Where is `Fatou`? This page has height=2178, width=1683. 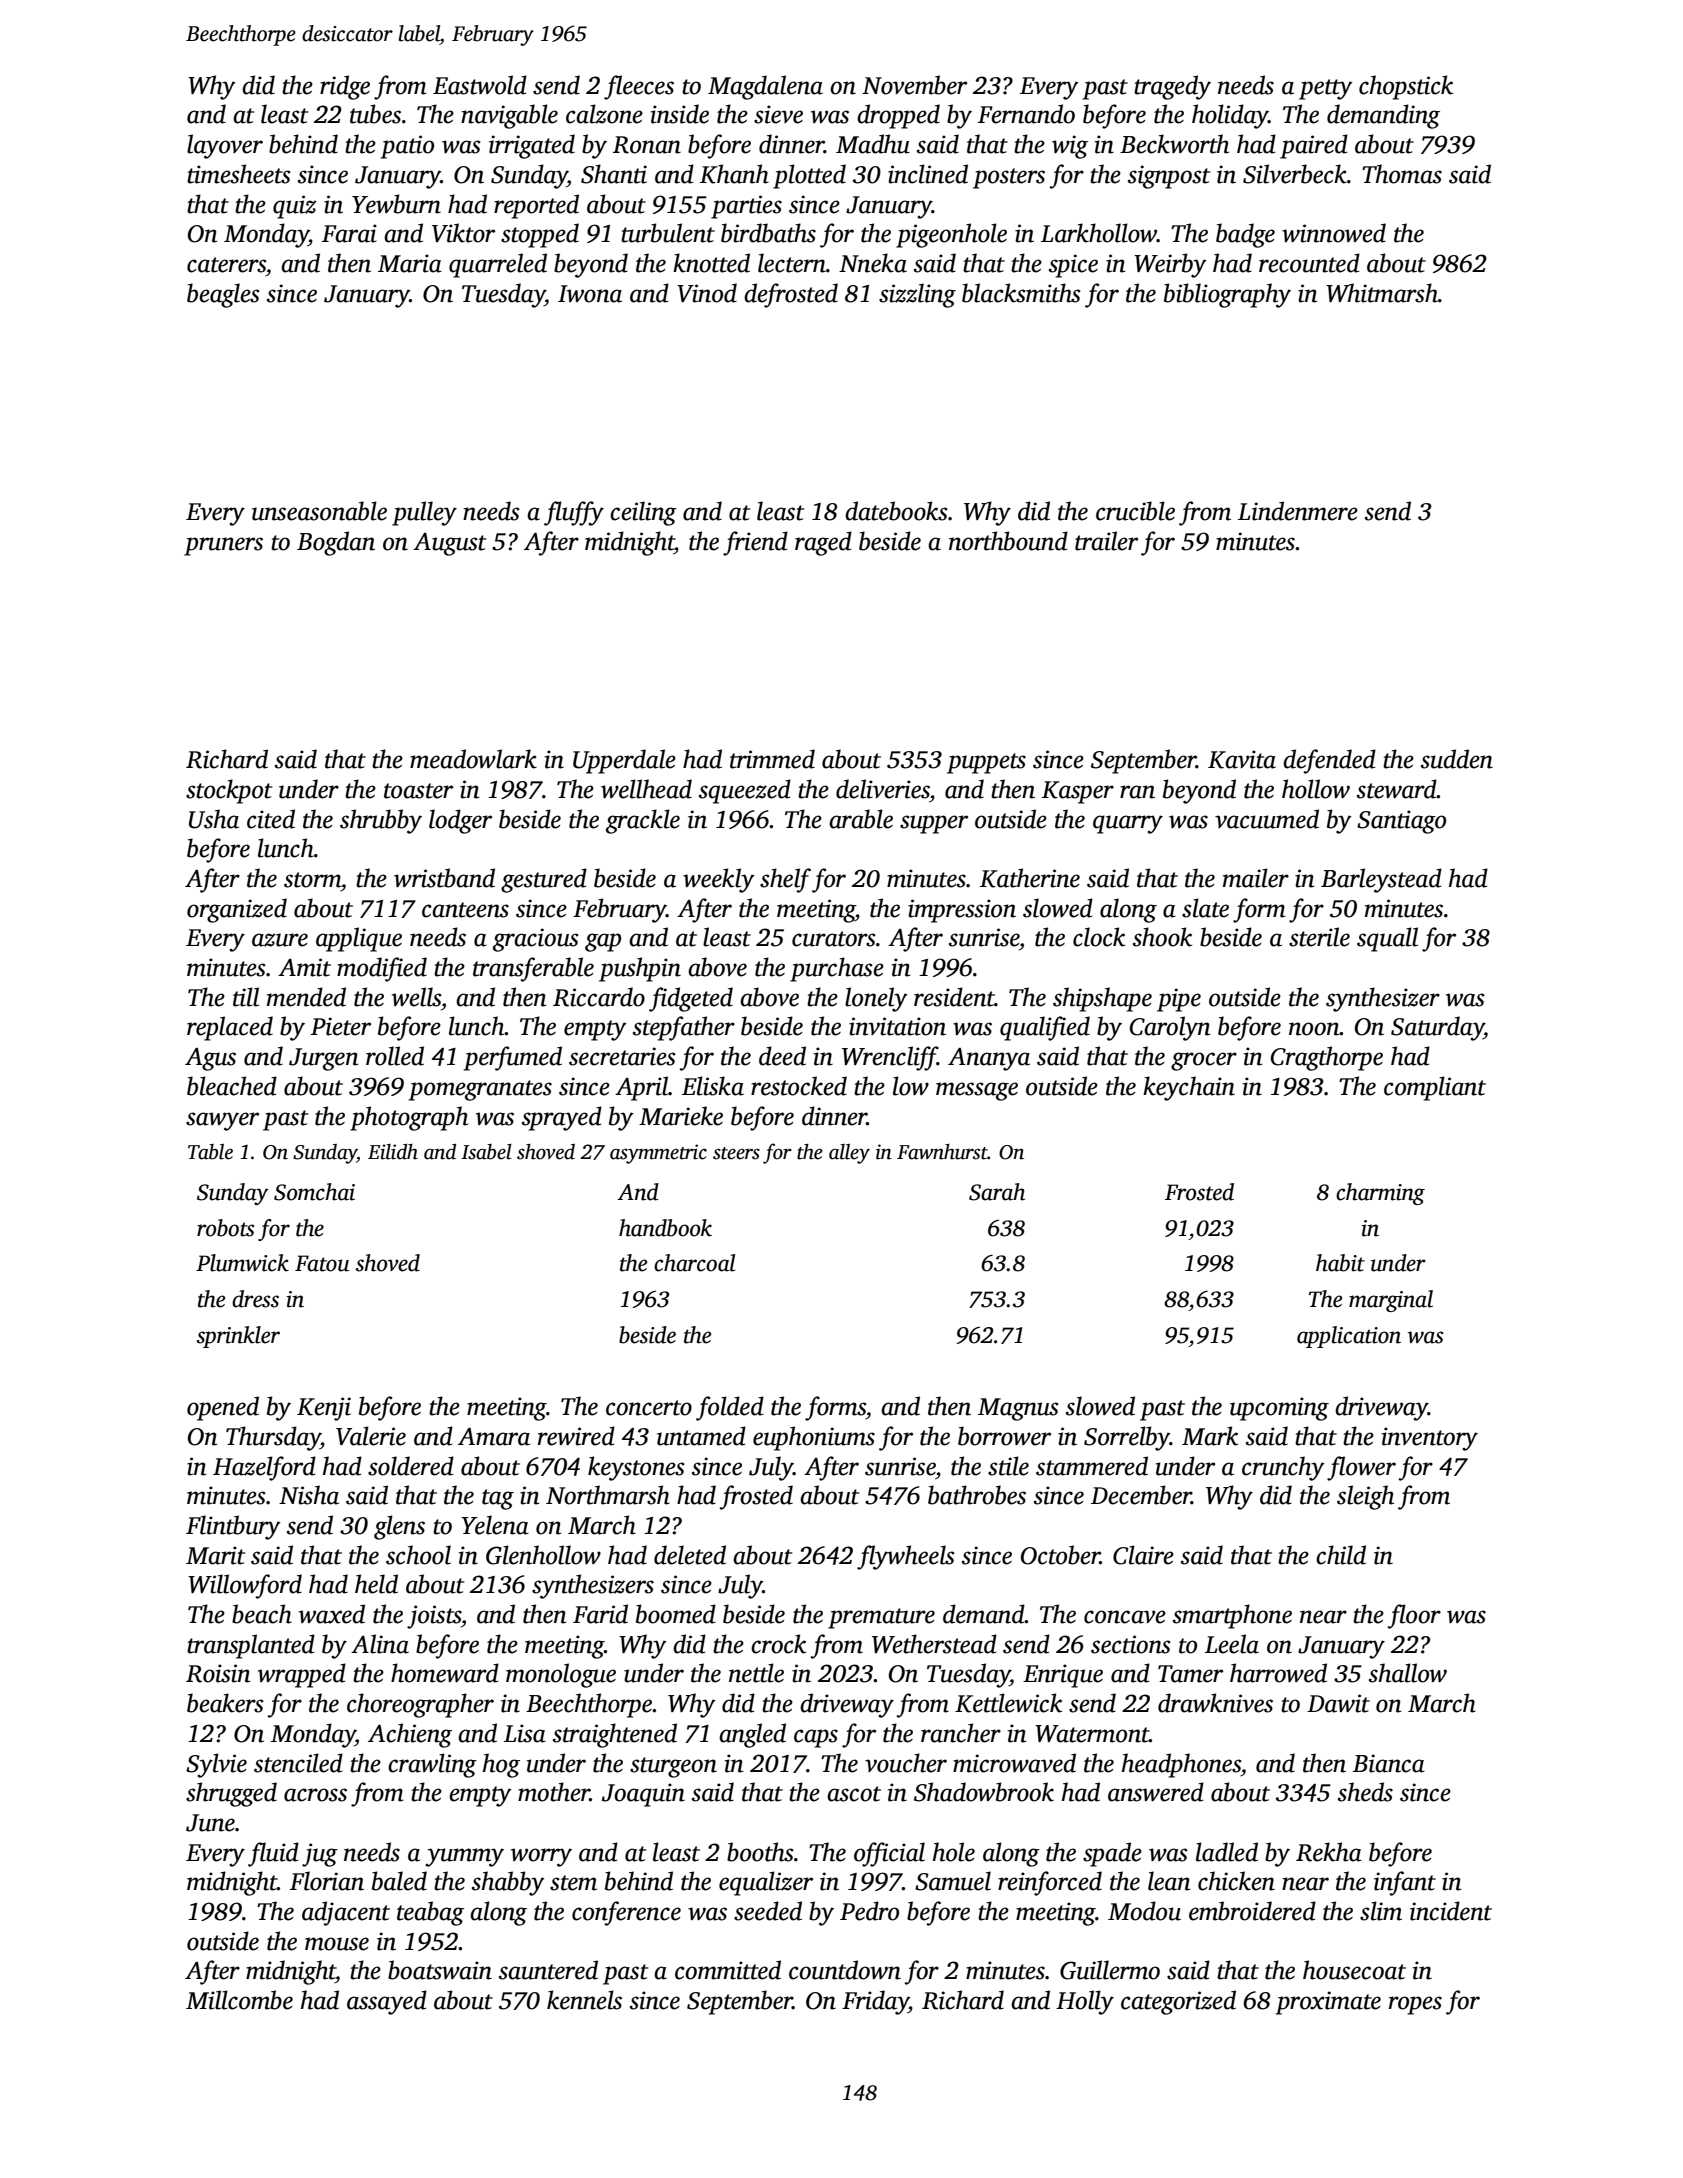
Fatou is located at coordinates (322, 1263).
